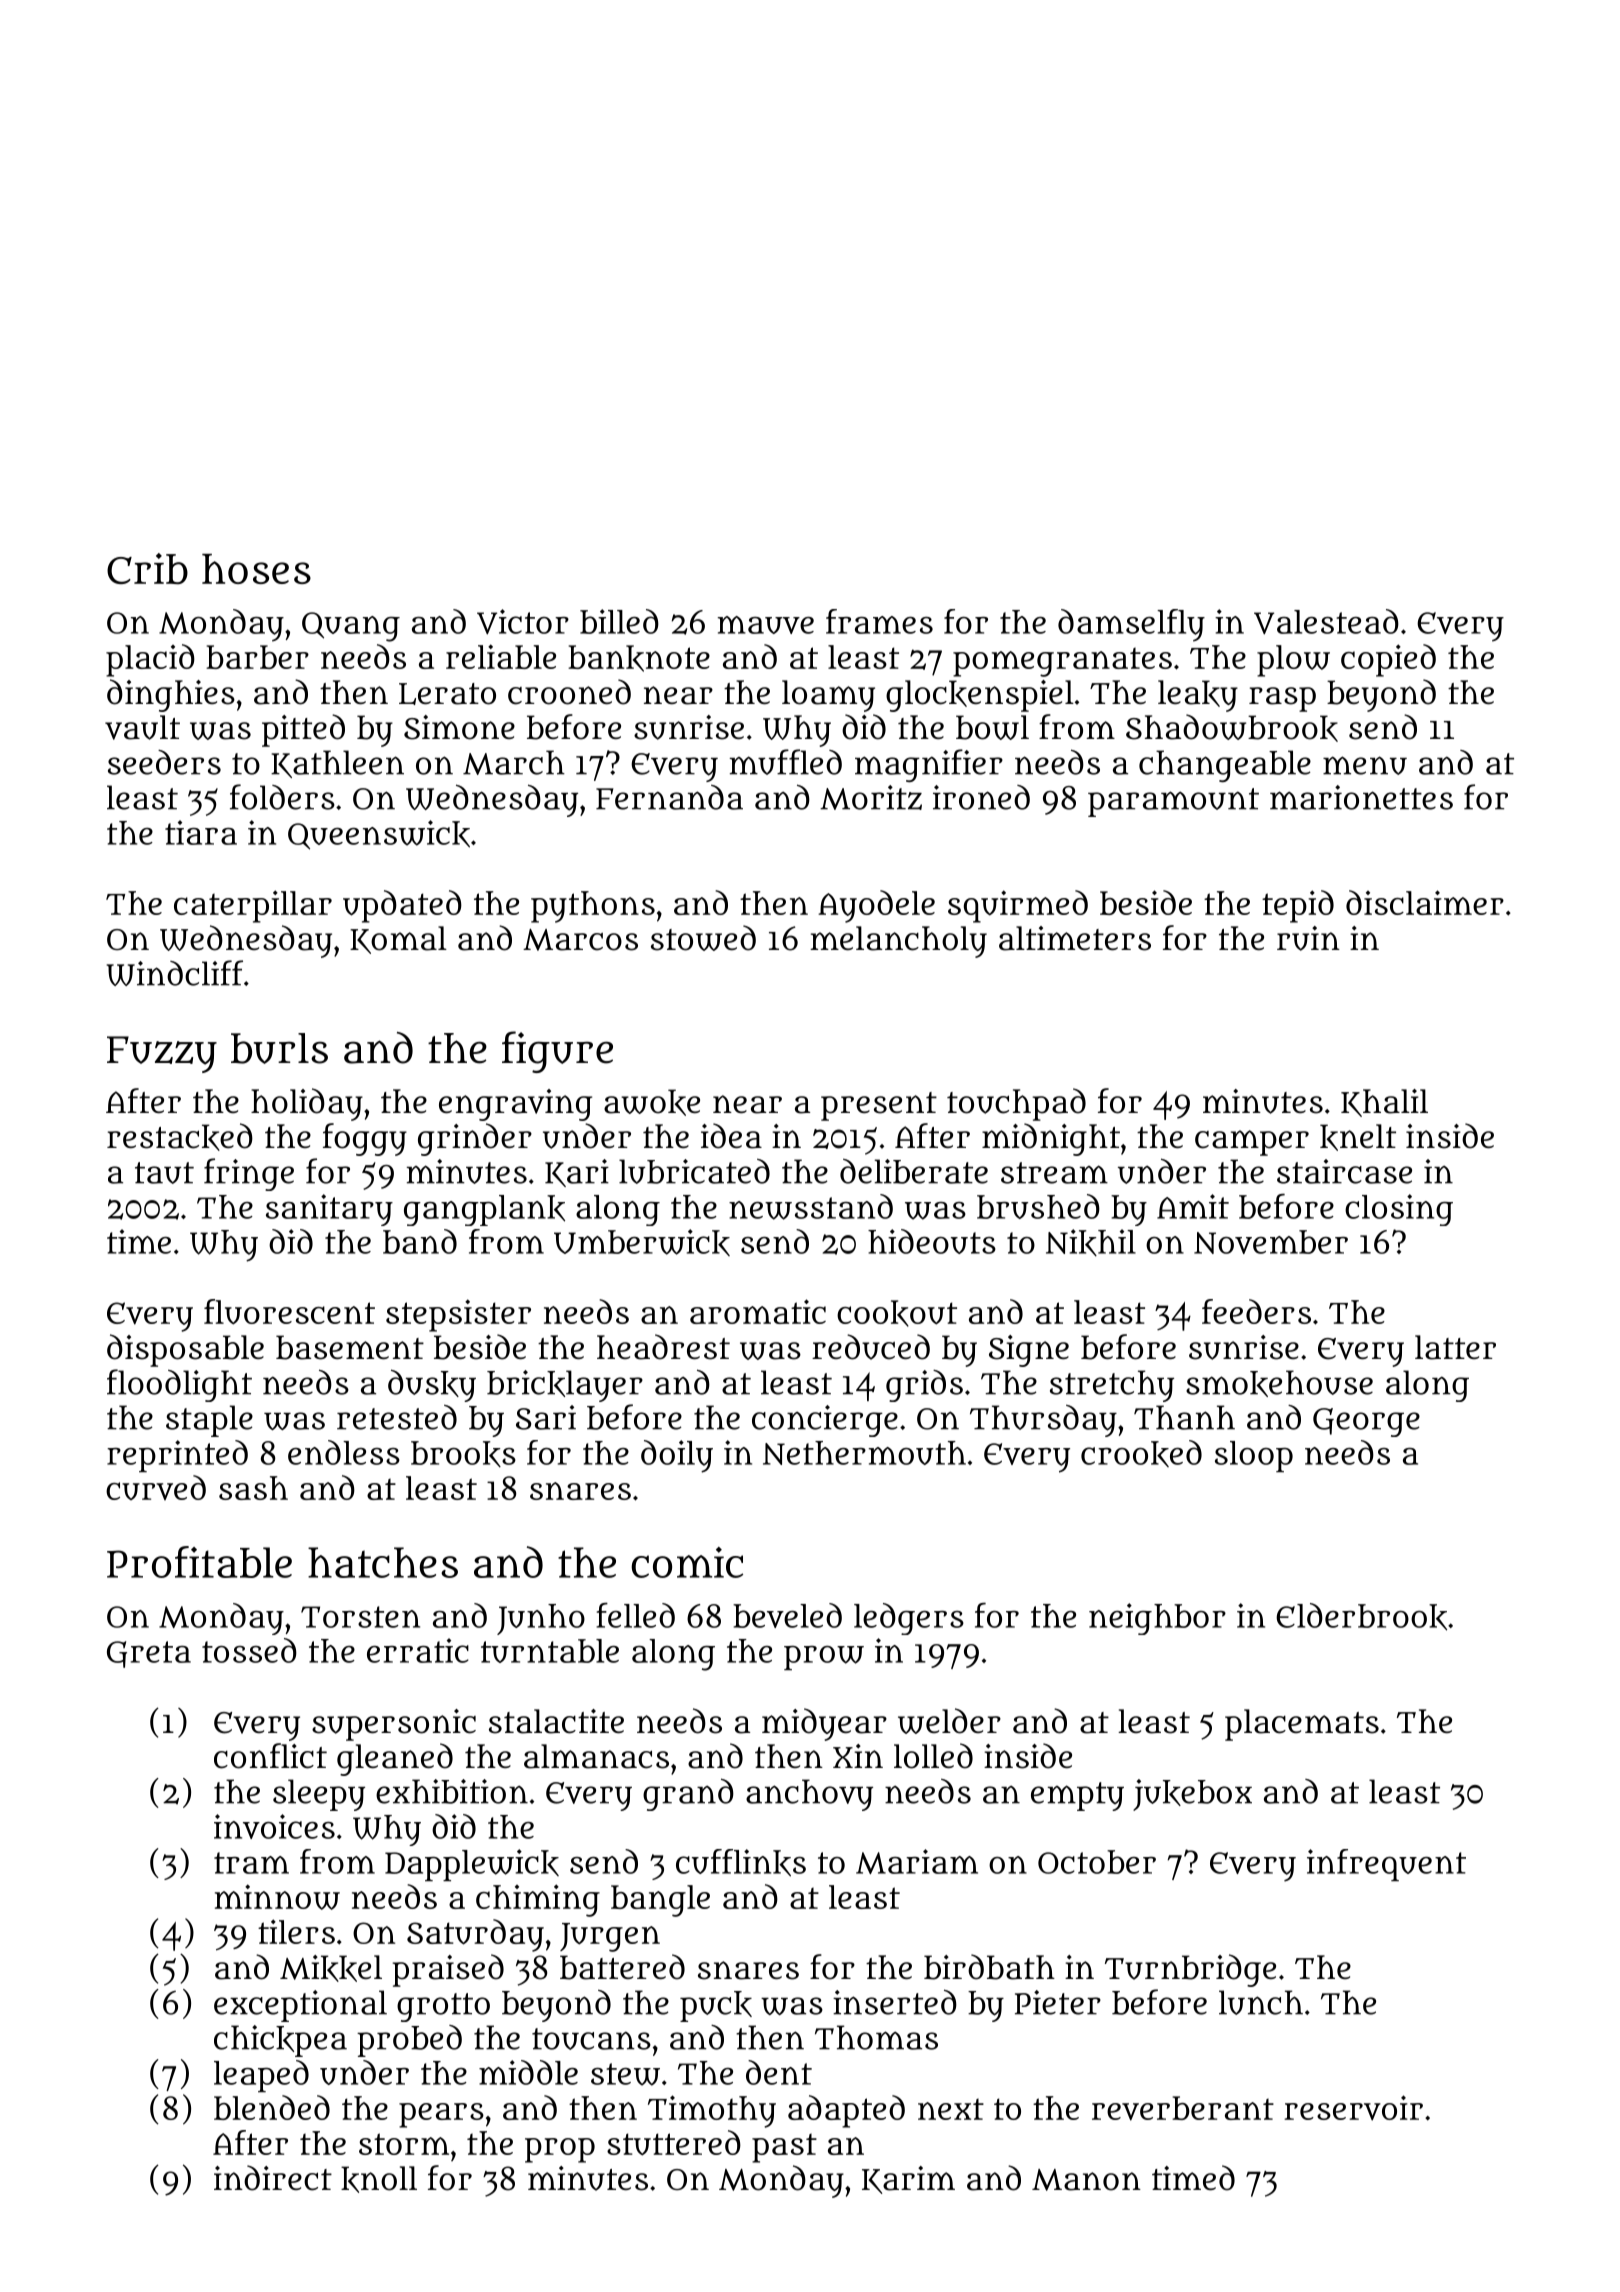 The width and height of the screenshot is (1620, 2292). What do you see at coordinates (273, 2178) in the screenshot?
I see `indirect` at bounding box center [273, 2178].
